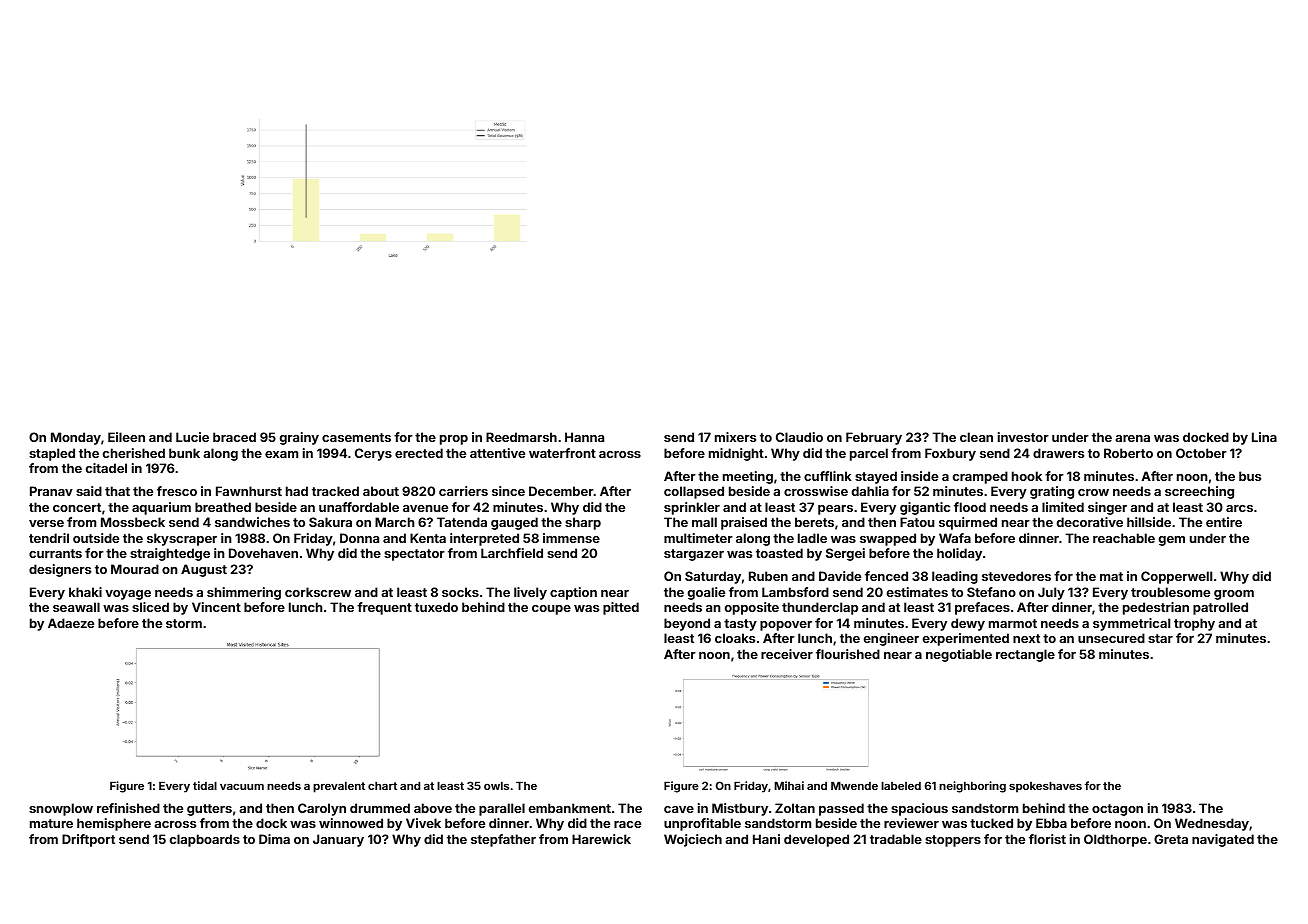 The width and height of the screenshot is (1308, 924). Describe the element at coordinates (706, 593) in the screenshot. I see `goalie` at that location.
